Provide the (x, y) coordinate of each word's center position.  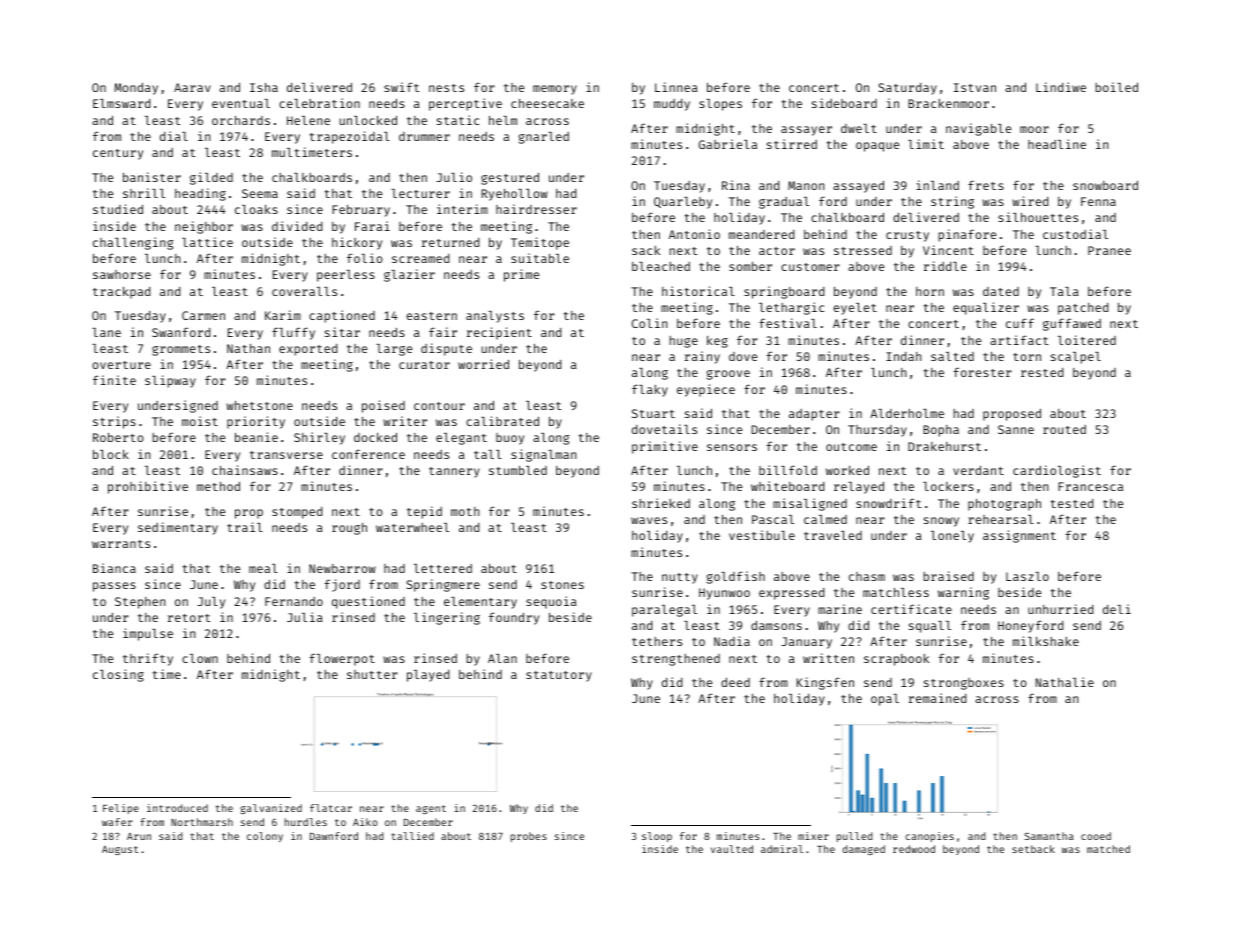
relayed (859, 488)
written (828, 658)
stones (562, 585)
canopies (929, 837)
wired (1030, 201)
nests (446, 88)
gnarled (544, 138)
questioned (368, 602)
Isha (264, 87)
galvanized (271, 809)
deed (735, 682)
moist (200, 421)
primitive (665, 447)
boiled (1116, 87)
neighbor (204, 227)
